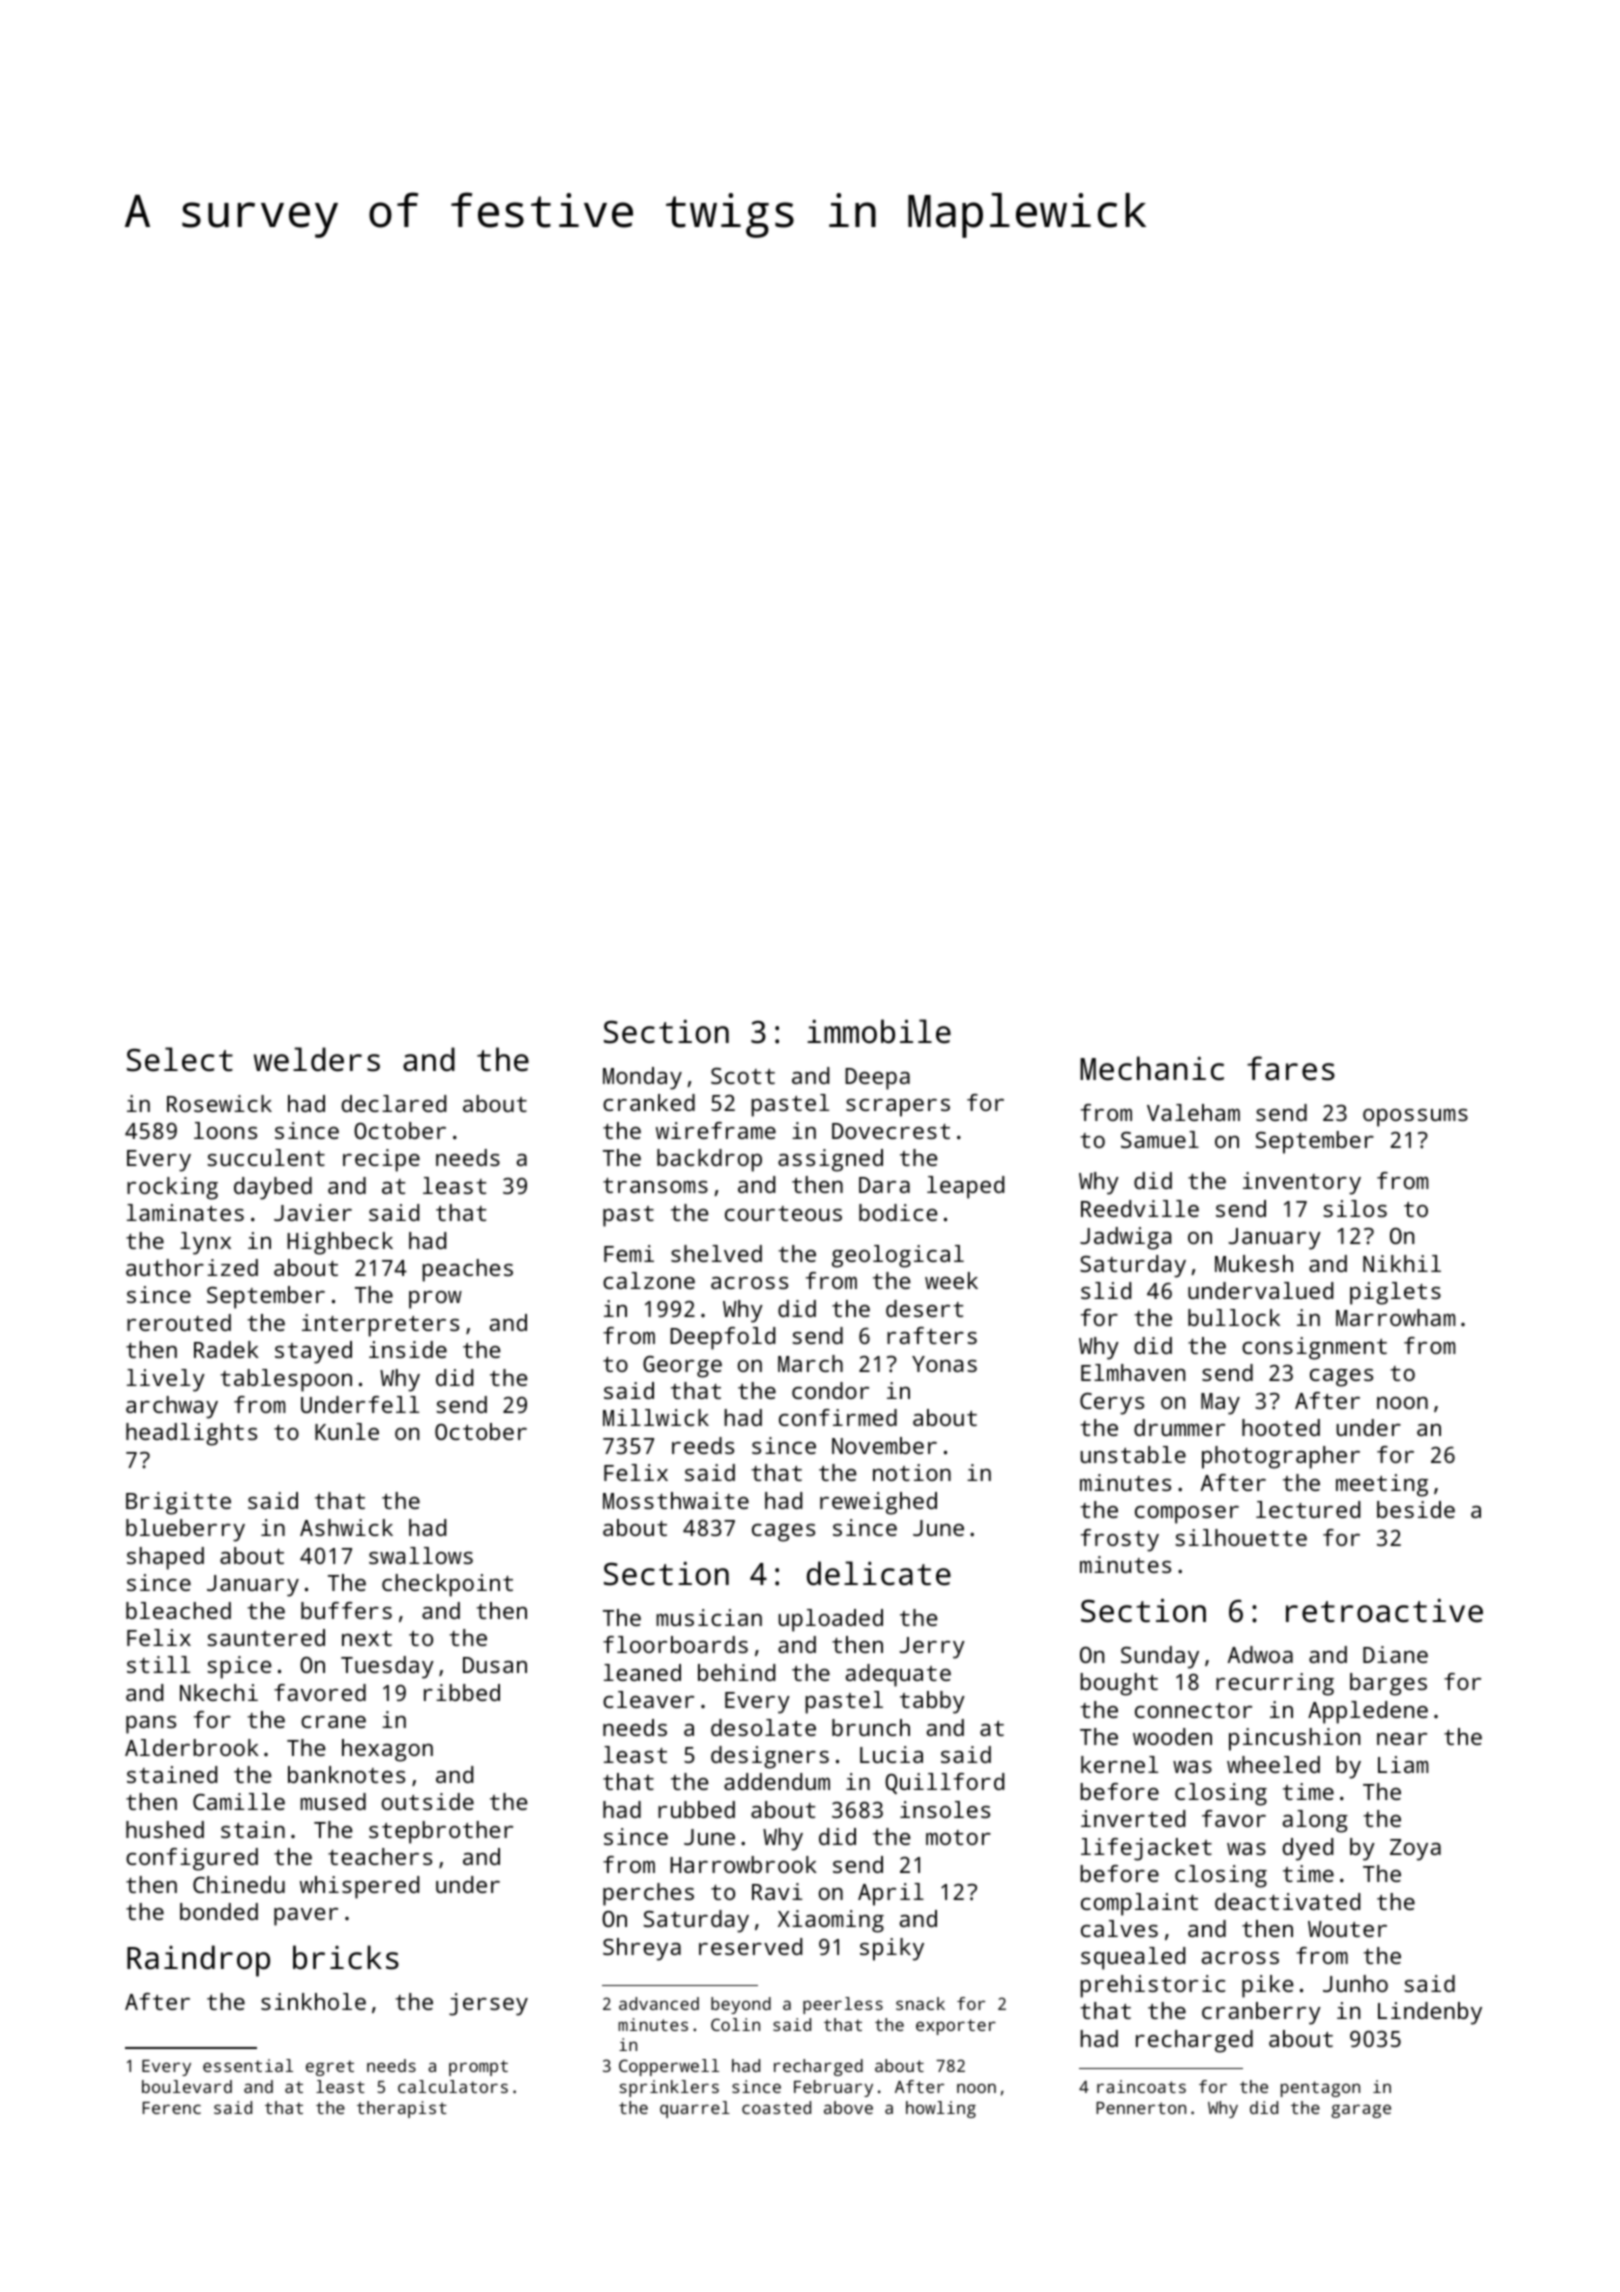 This screenshot has width=1620, height=2292. Describe the element at coordinates (879, 1031) in the screenshot. I see `immobile` at that location.
